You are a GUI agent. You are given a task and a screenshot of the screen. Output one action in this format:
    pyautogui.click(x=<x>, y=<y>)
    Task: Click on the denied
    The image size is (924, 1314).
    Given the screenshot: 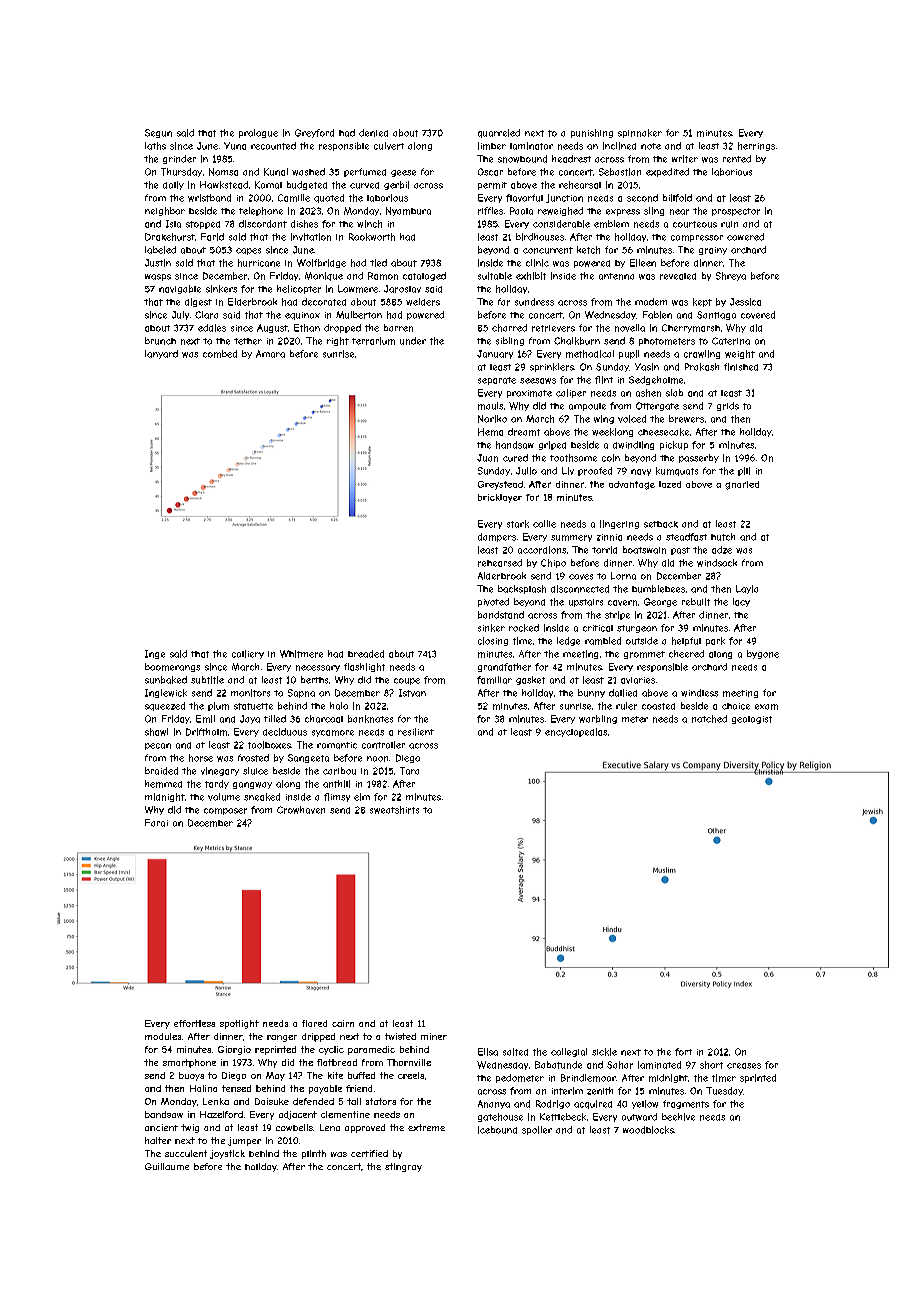 What is the action you would take?
    pyautogui.click(x=373, y=133)
